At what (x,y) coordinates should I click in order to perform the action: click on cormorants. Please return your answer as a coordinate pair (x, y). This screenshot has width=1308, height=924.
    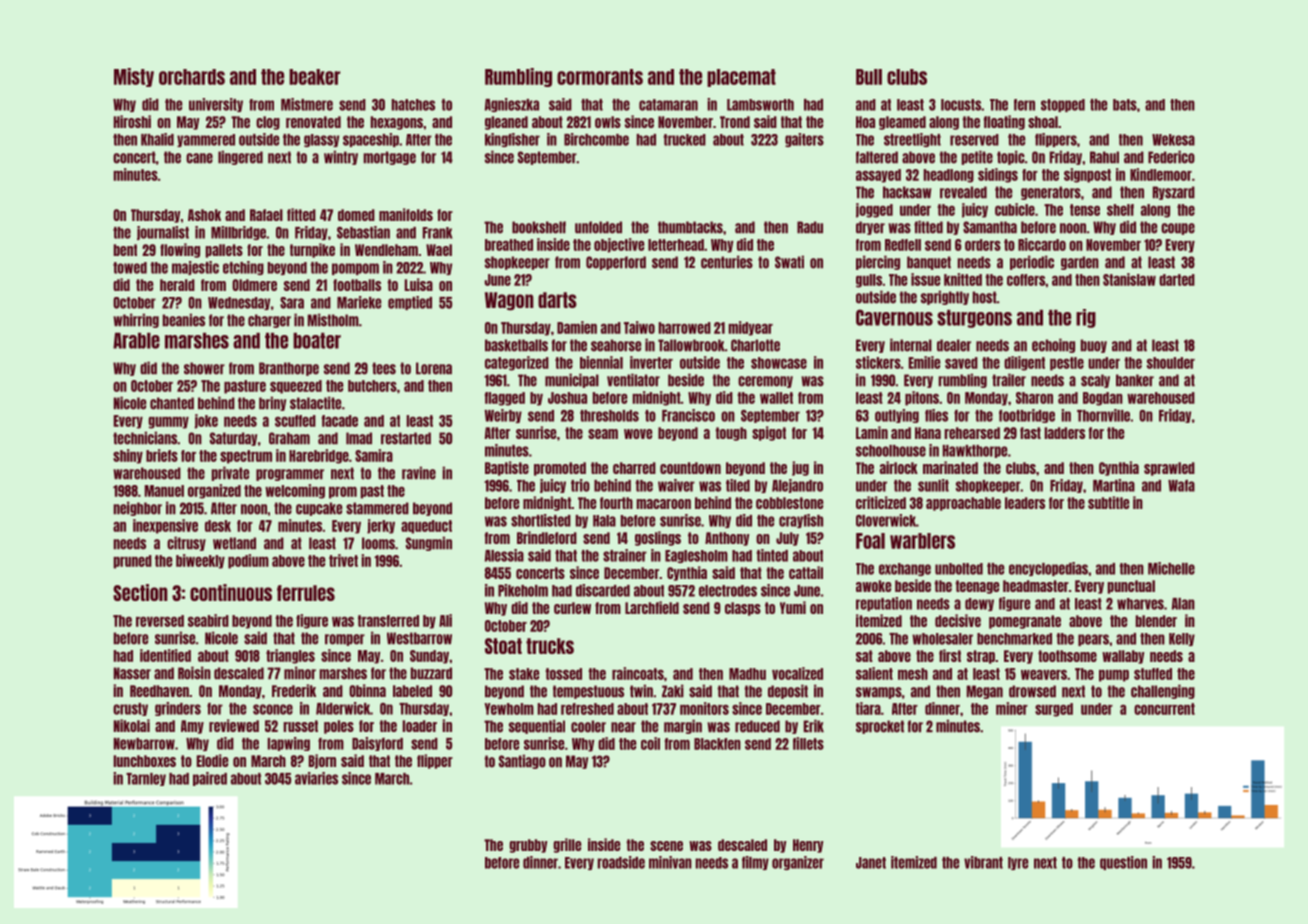
    Looking at the image, I should click on (600, 77).
